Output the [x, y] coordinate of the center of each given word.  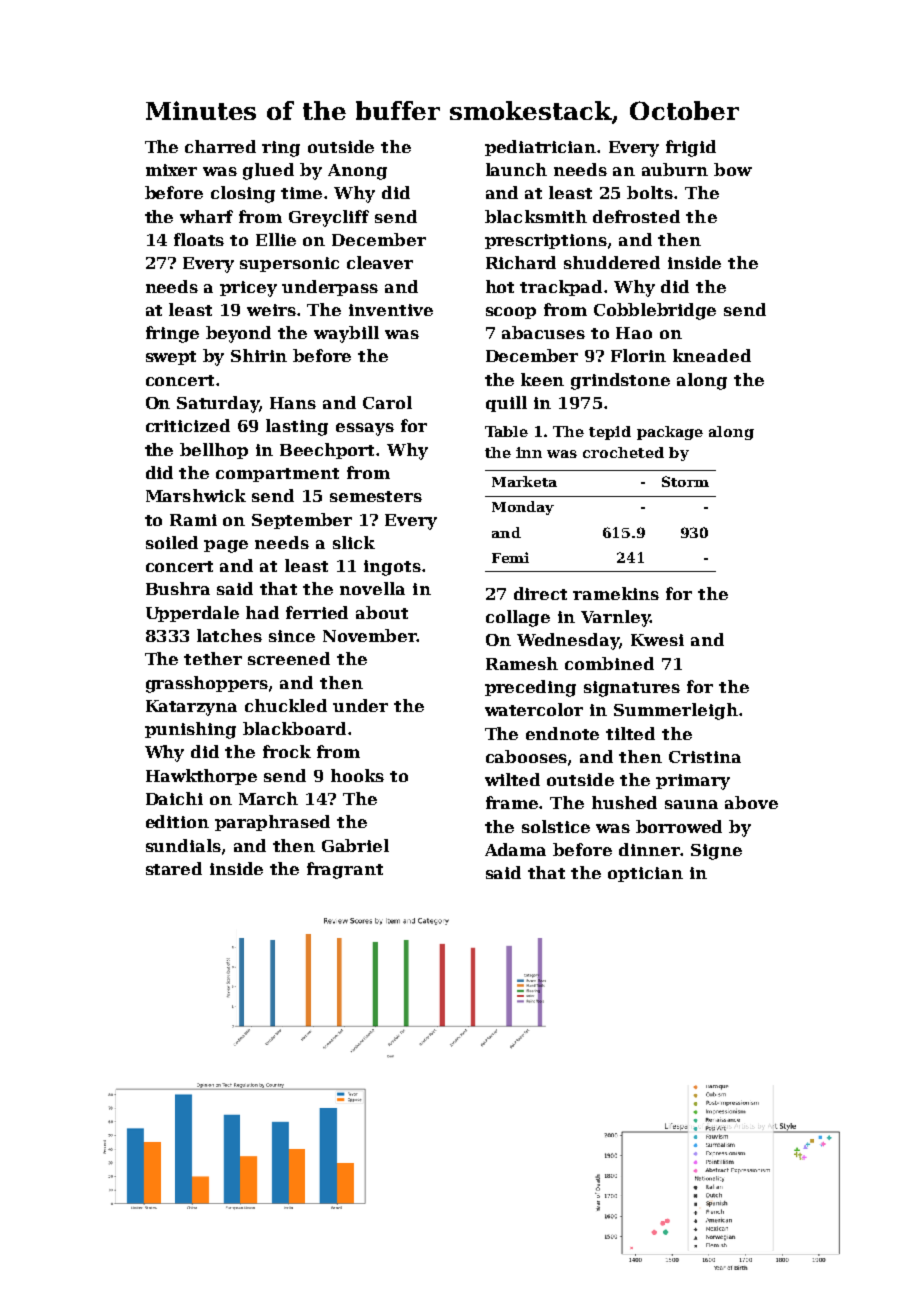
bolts [650, 192]
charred [220, 146]
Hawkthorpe [201, 777]
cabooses [526, 756]
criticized [188, 425]
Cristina [705, 757]
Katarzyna [191, 708]
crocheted [623, 452]
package [670, 433]
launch [516, 169]
